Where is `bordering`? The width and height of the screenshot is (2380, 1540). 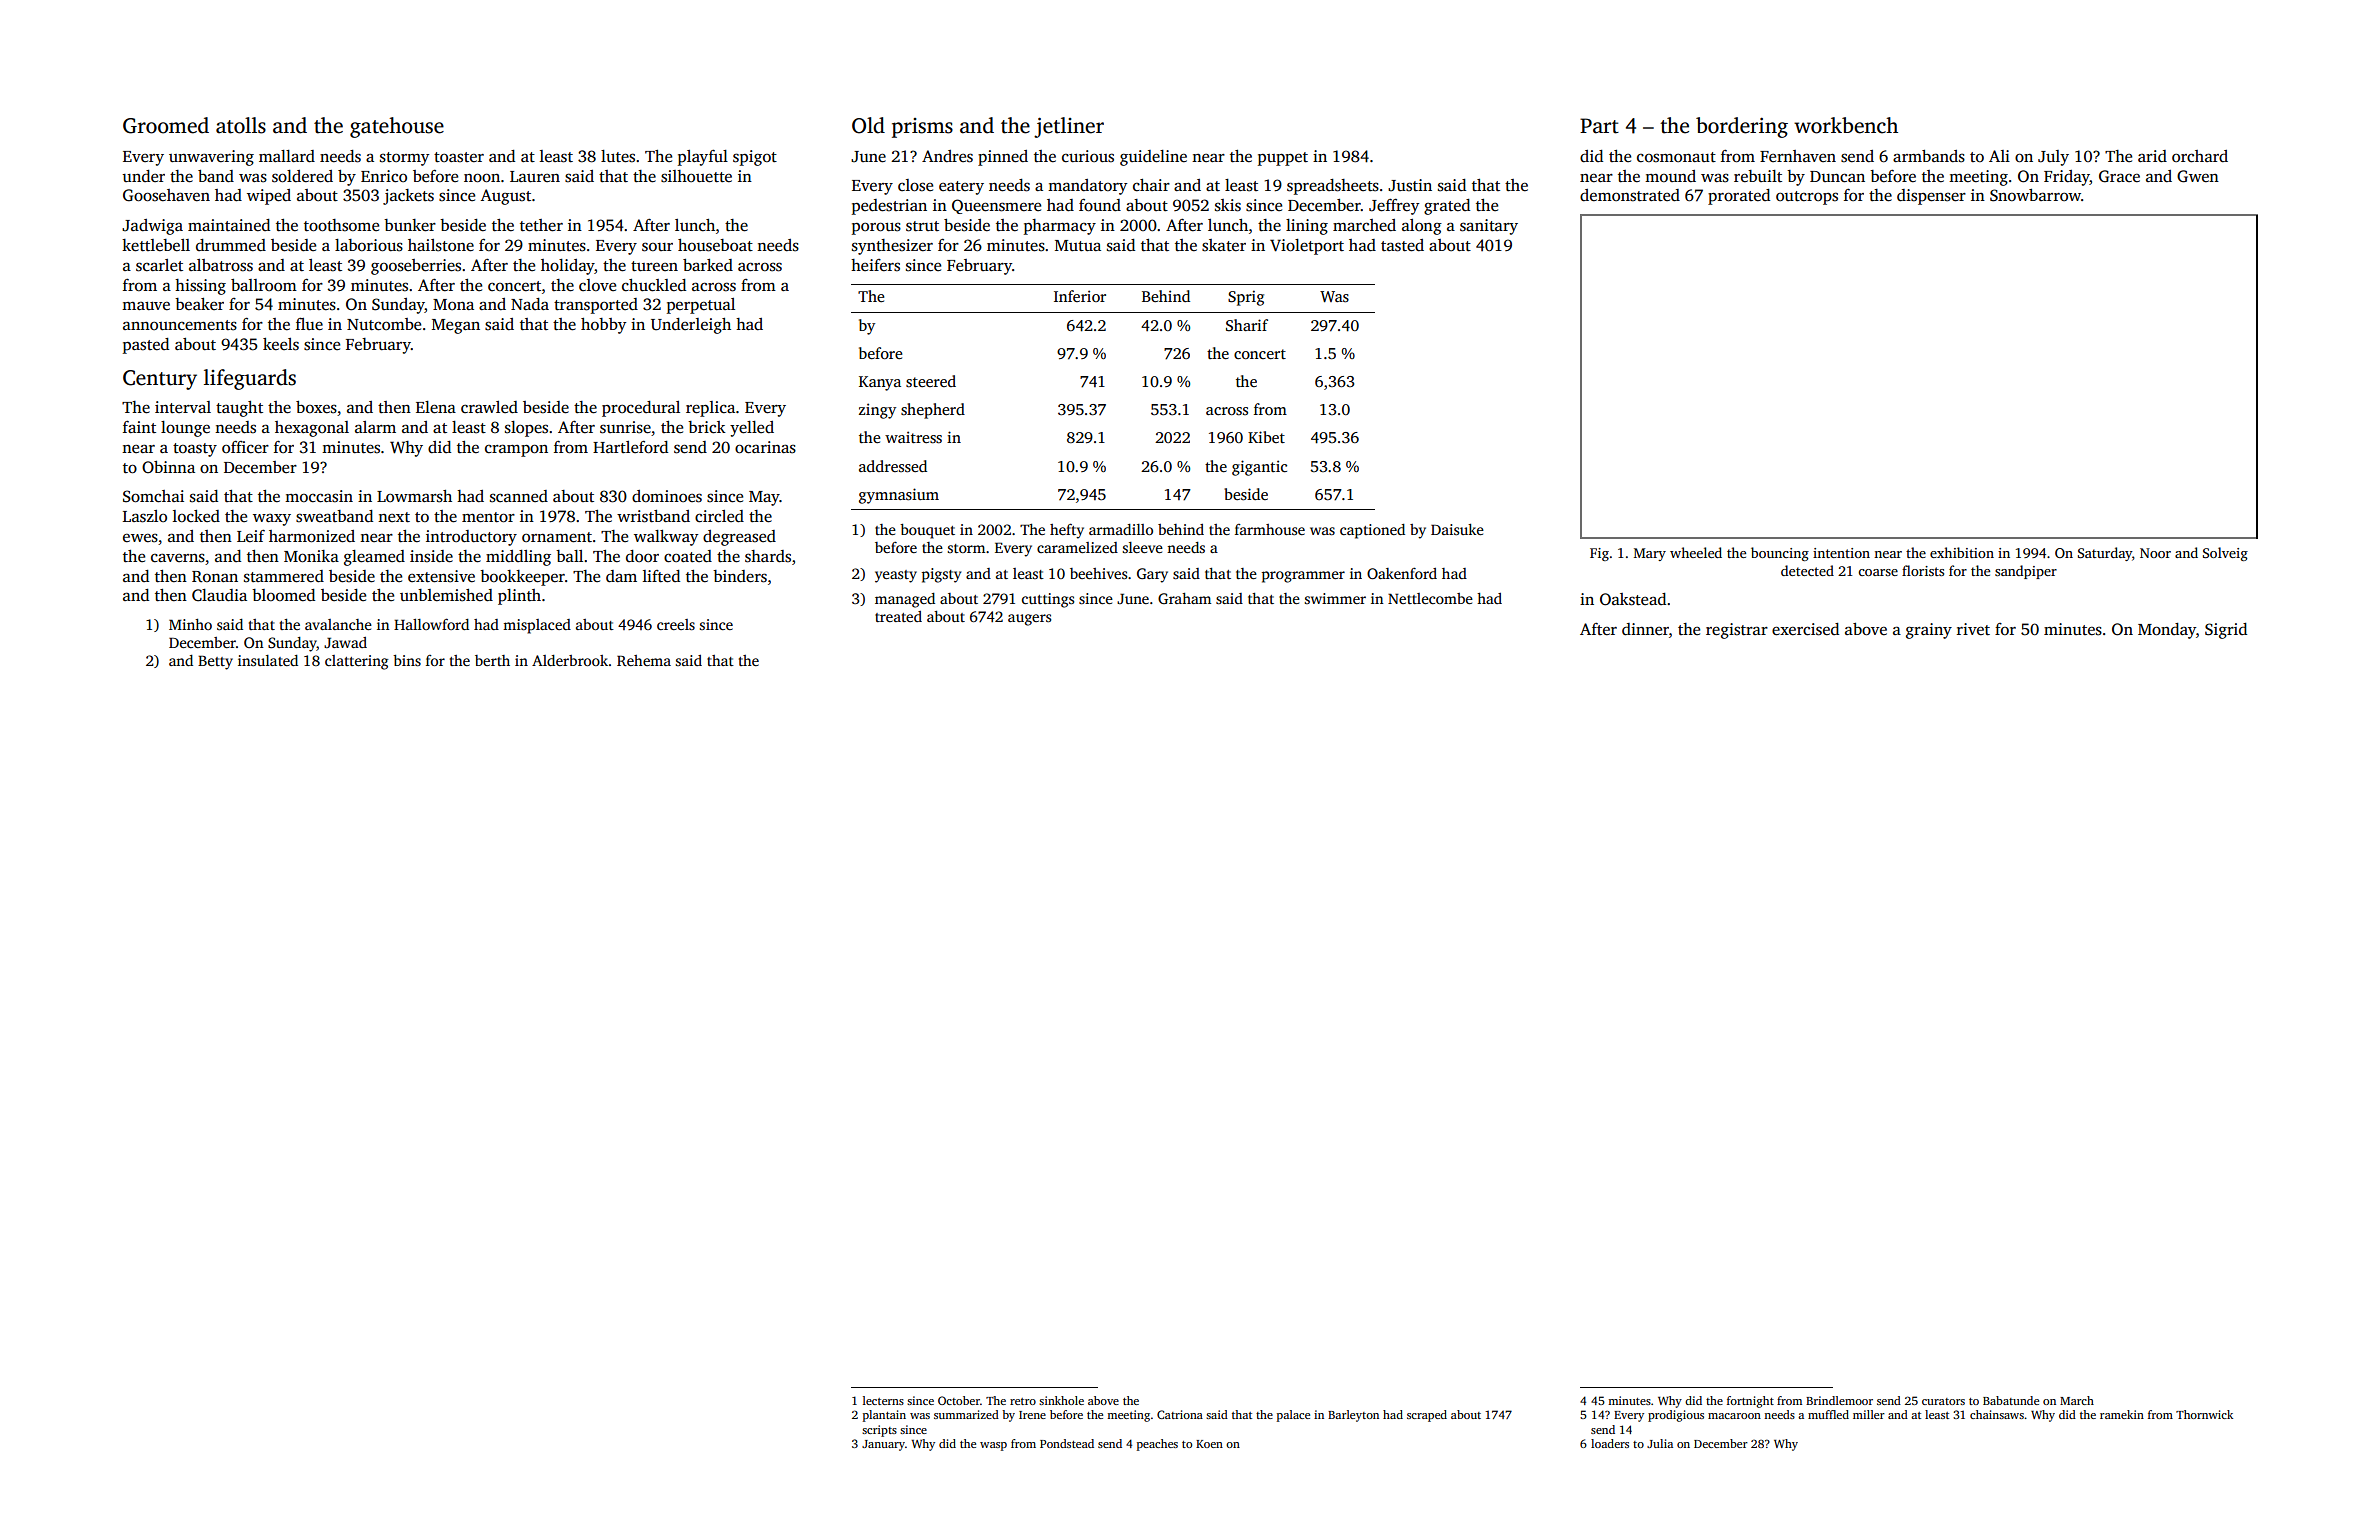
bordering is located at coordinates (1742, 127).
